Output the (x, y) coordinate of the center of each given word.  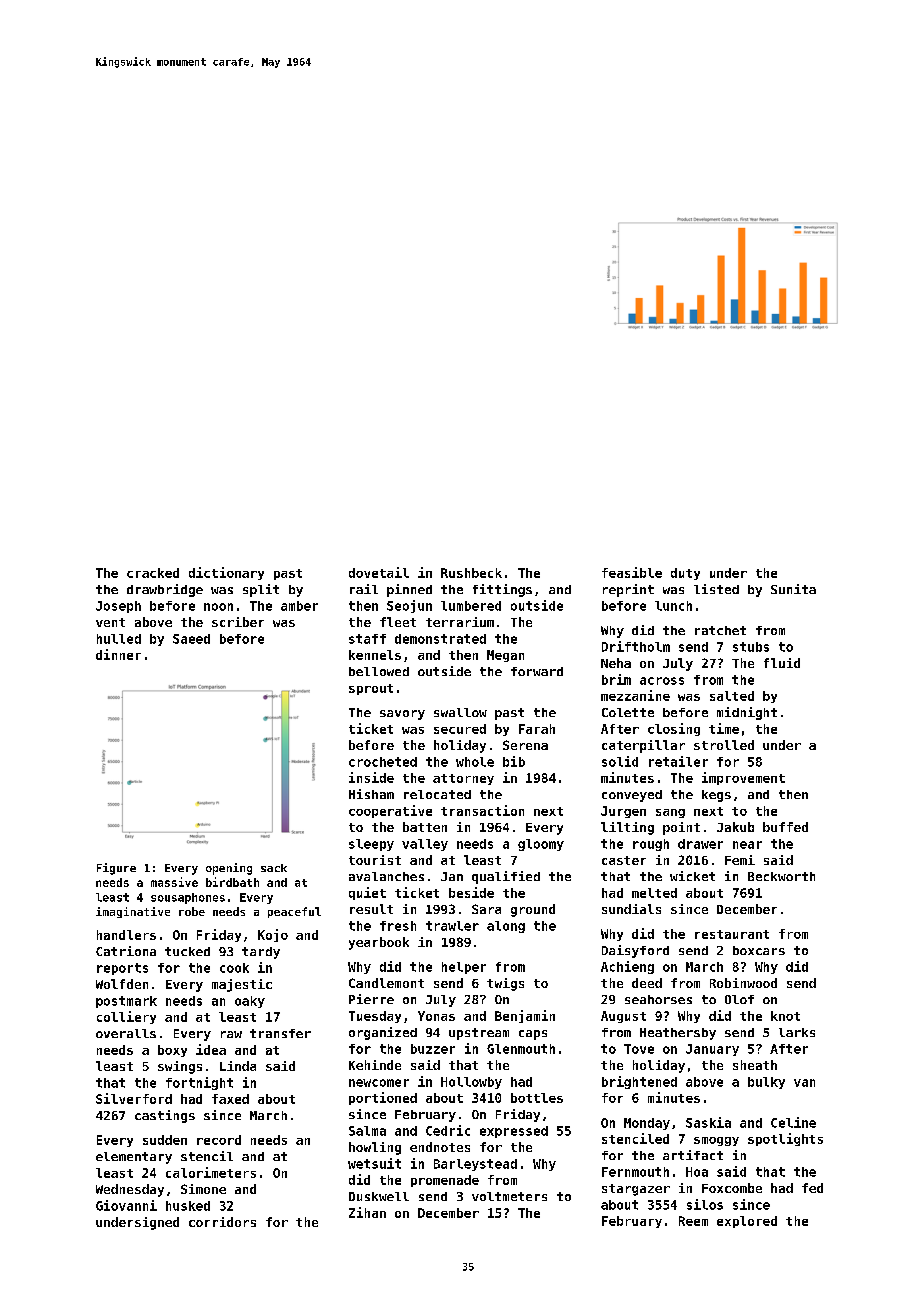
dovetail (379, 572)
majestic (242, 985)
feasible (632, 572)
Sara (486, 909)
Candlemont (386, 983)
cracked (153, 573)
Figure (116, 869)
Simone (203, 1189)
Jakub (735, 827)
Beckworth (781, 876)
